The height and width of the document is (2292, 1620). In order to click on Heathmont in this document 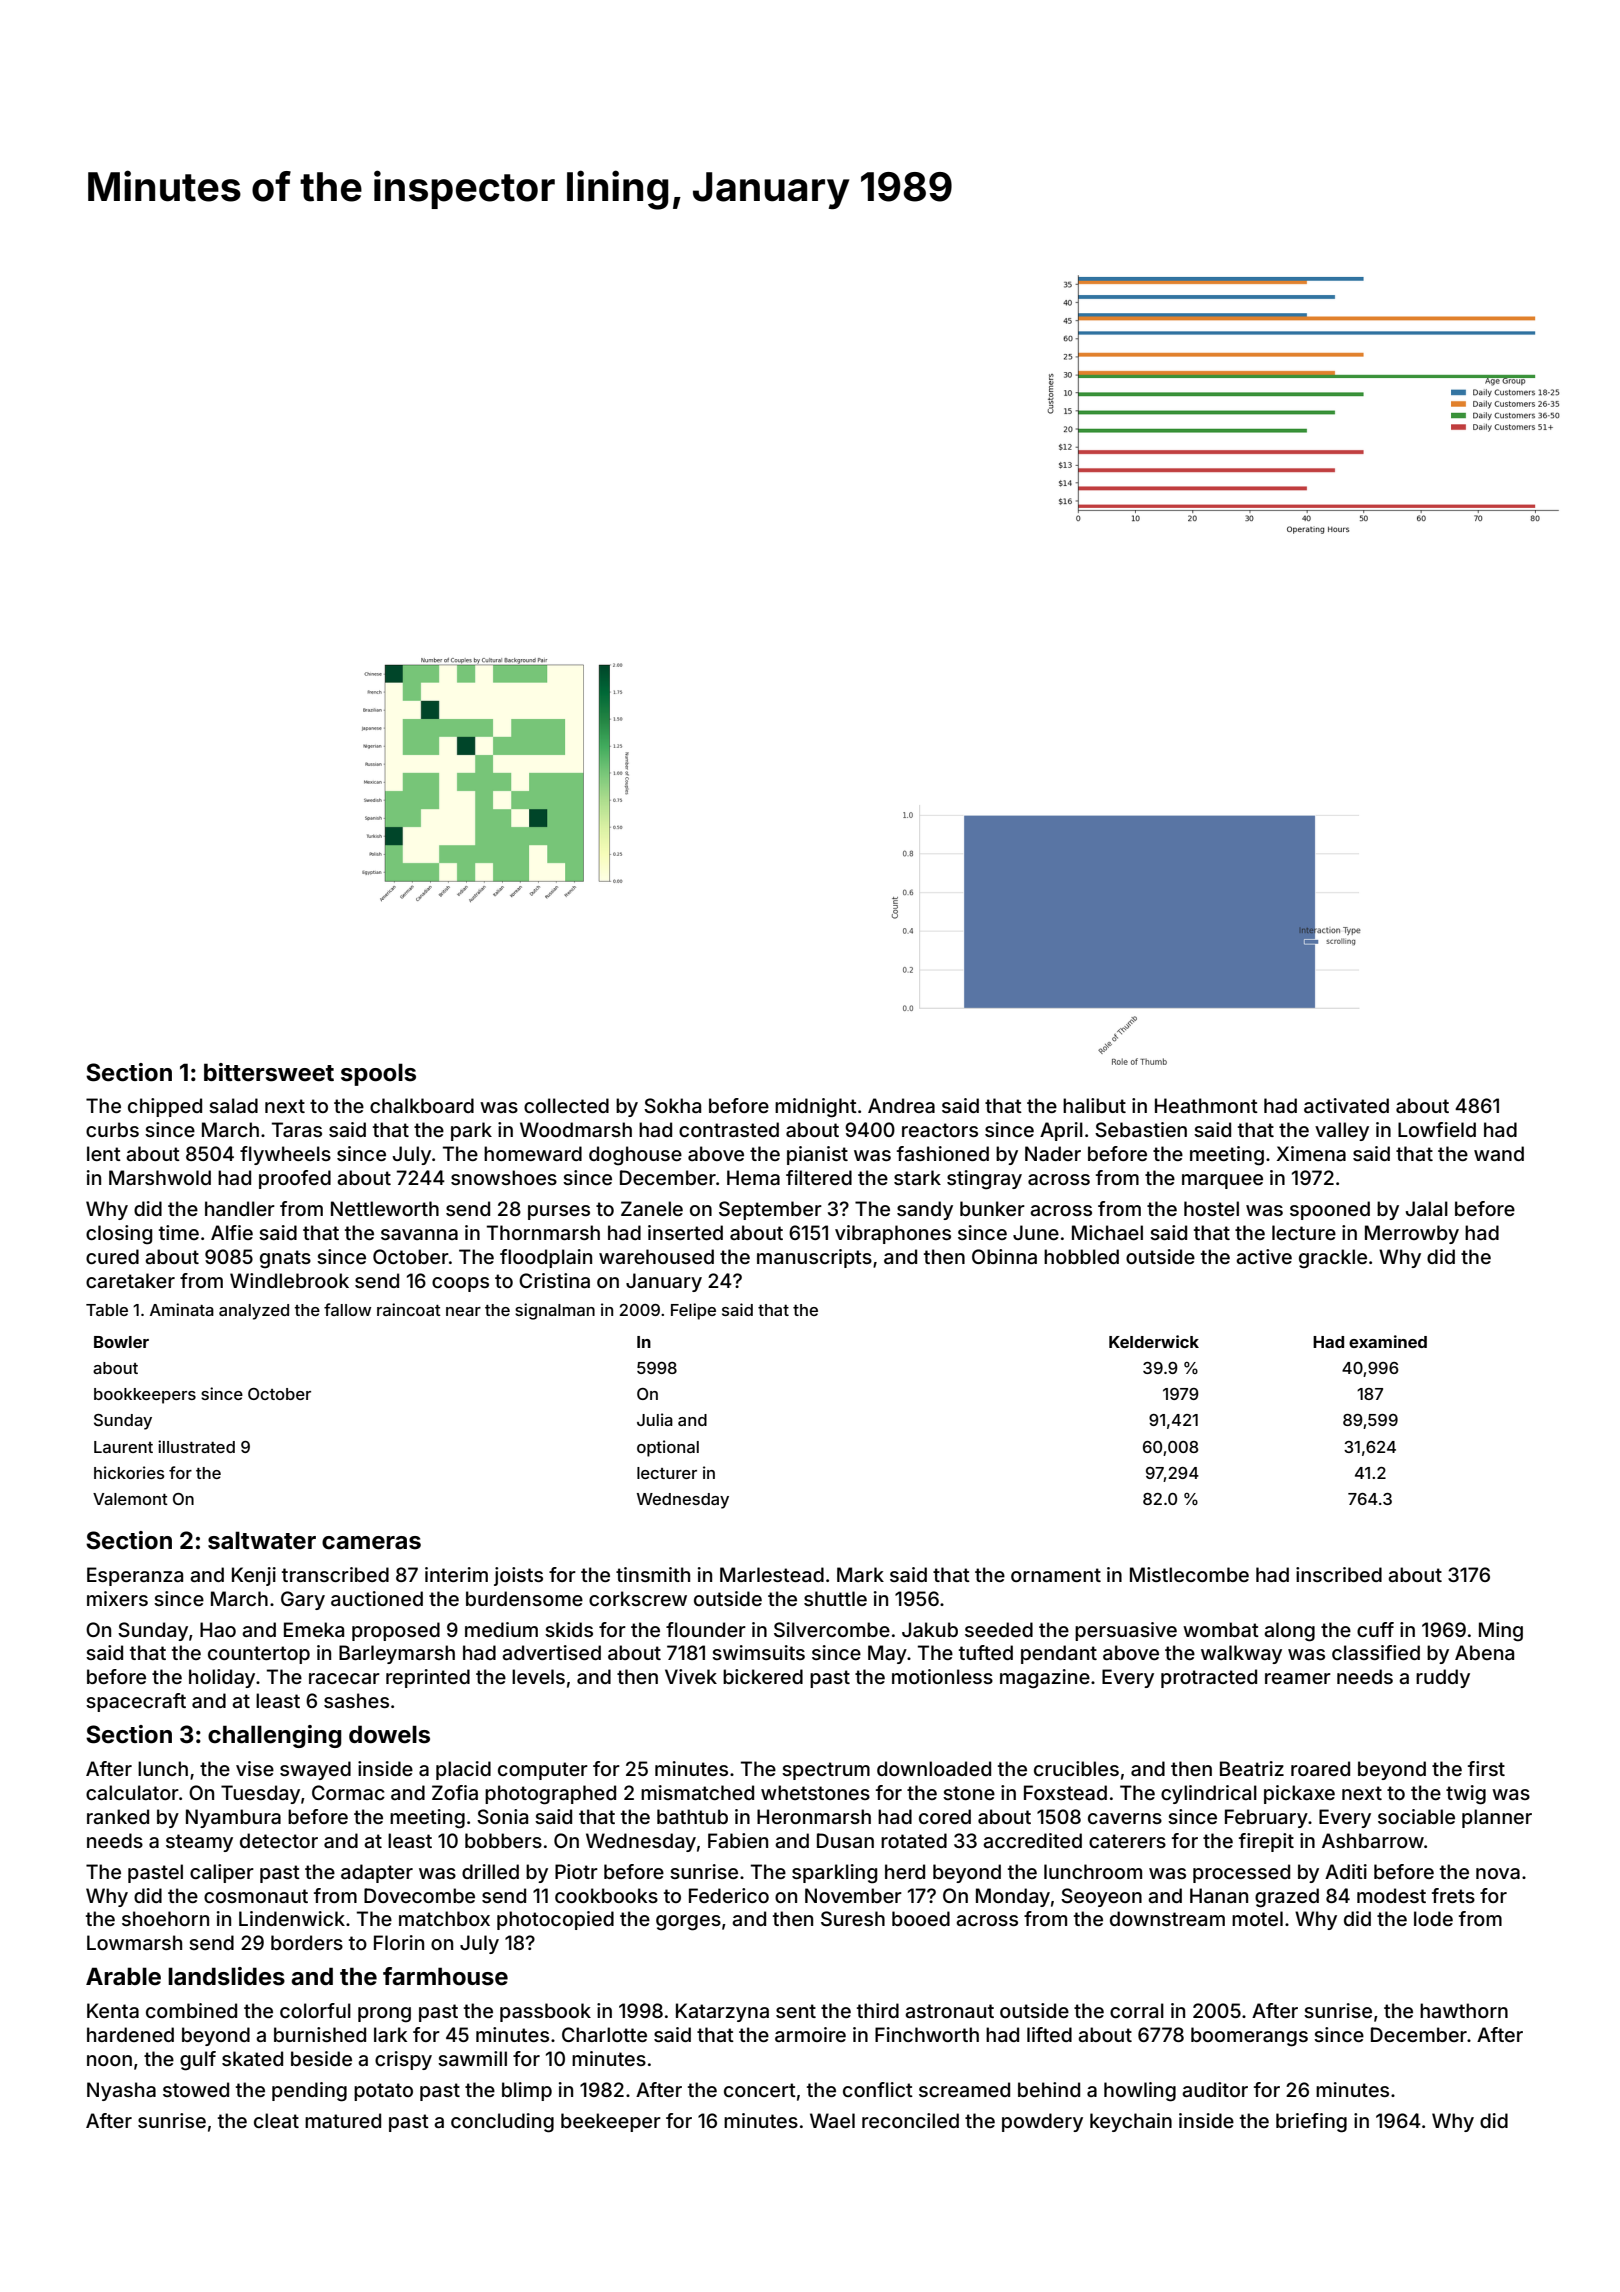, I will do `click(1206, 1105)`.
